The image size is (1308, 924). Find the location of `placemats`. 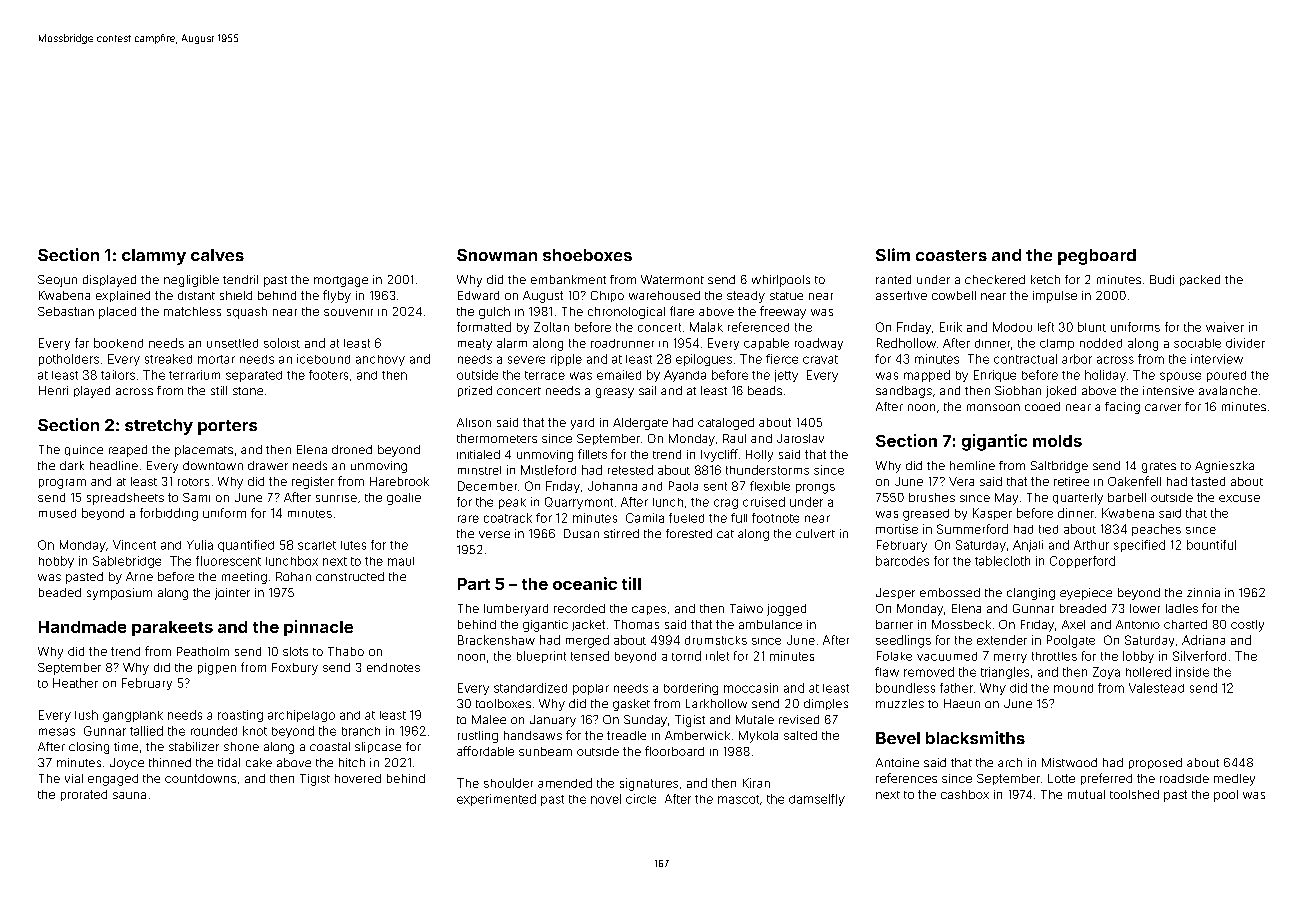

placemats is located at coordinates (204, 451).
